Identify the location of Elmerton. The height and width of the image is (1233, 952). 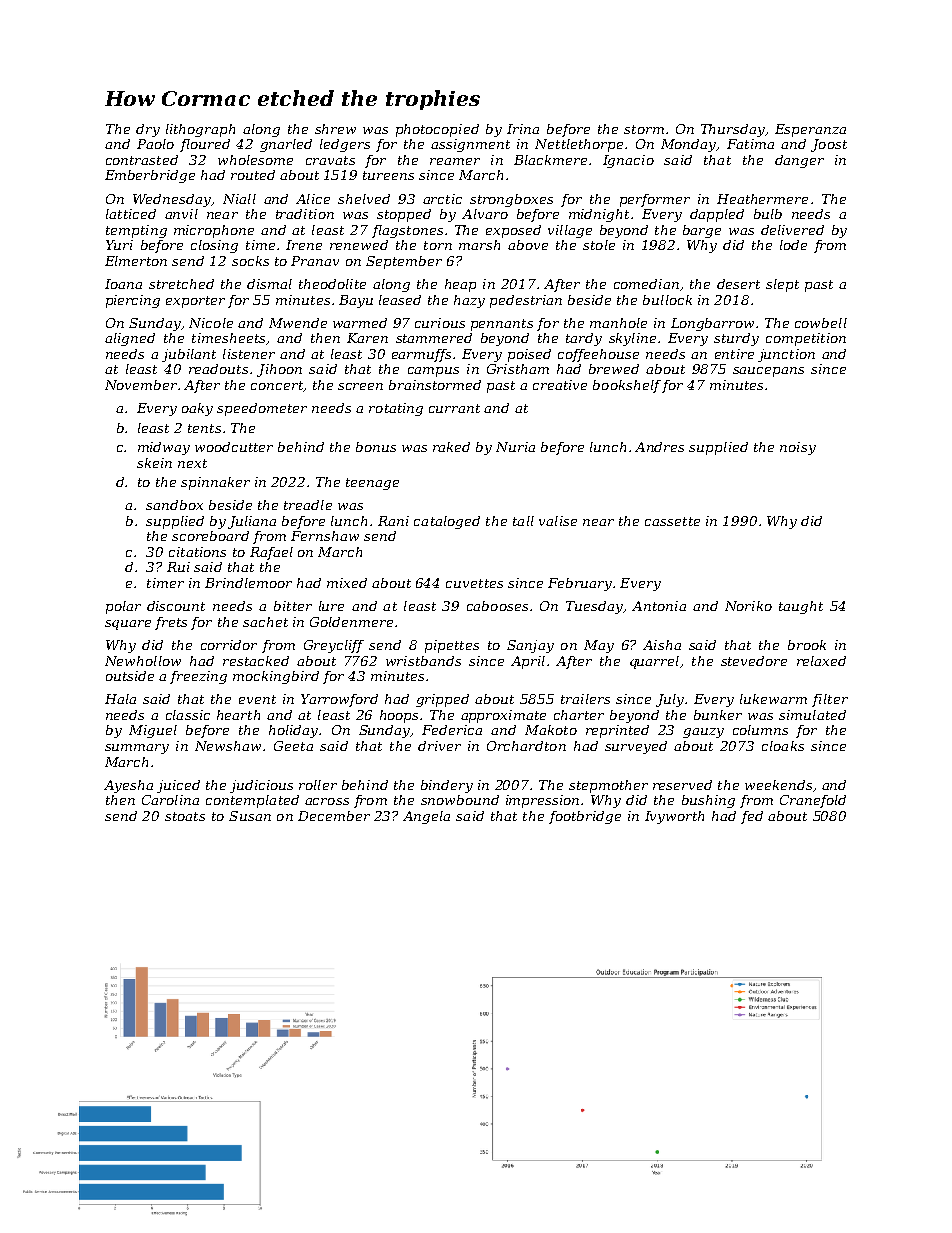
(136, 261).
